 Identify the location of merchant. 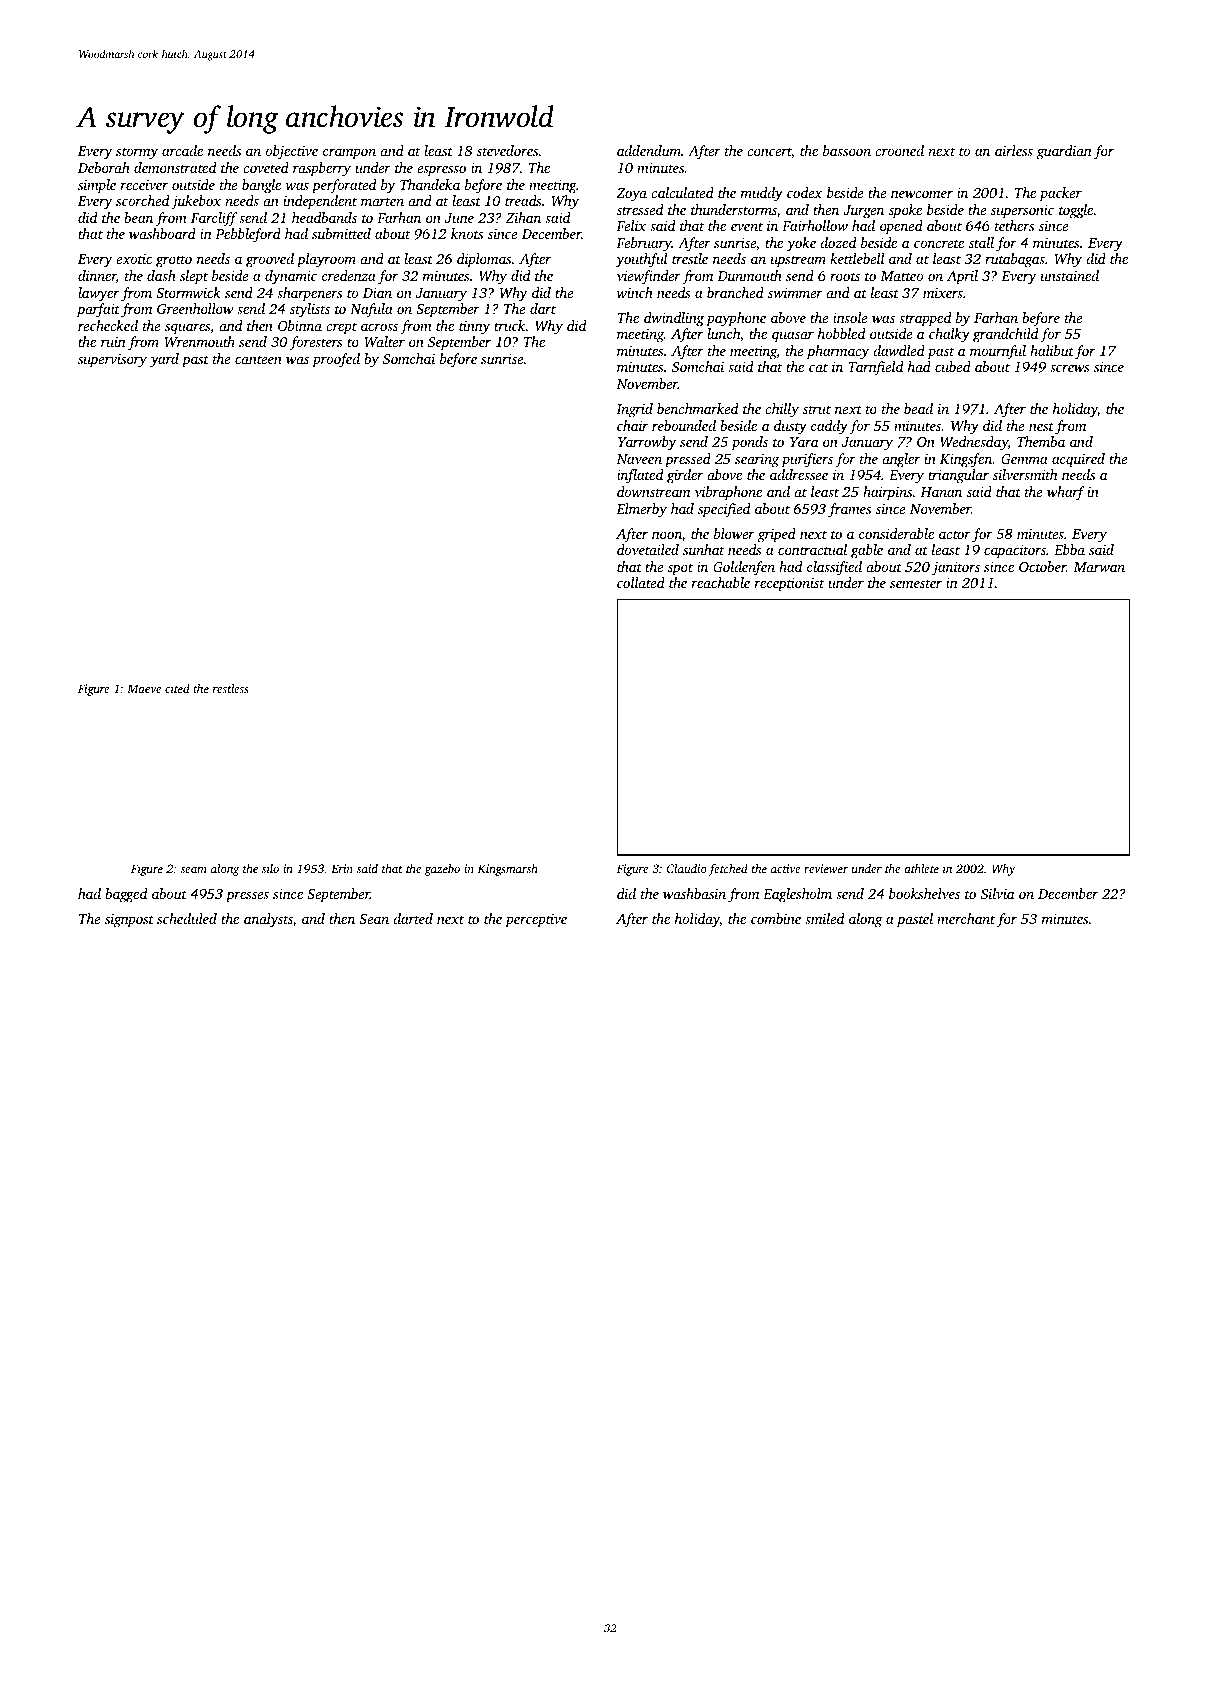
(966, 918).
